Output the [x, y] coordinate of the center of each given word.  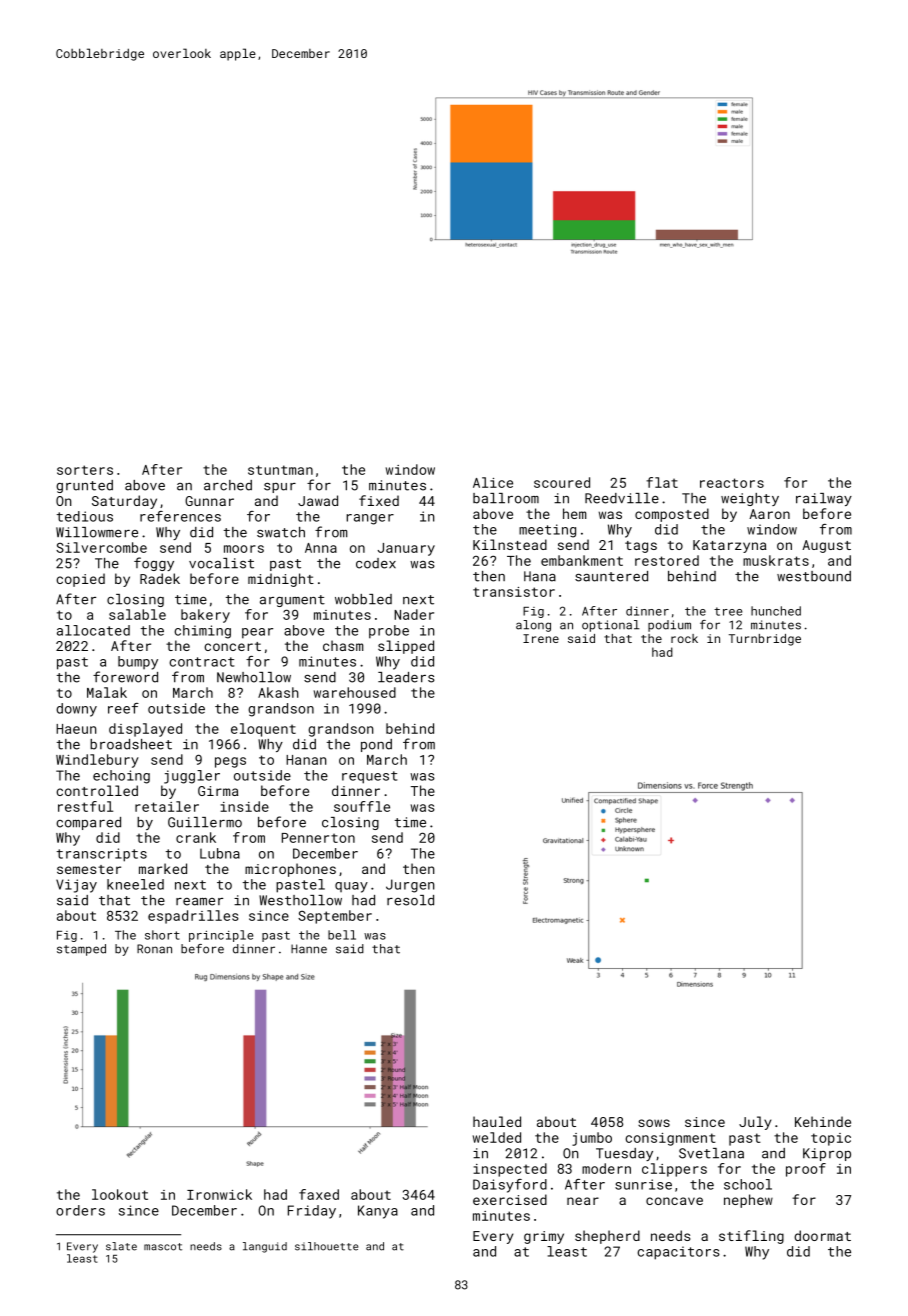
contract [201, 662]
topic [831, 1139]
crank [196, 837]
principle [221, 936]
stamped [81, 950]
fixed [379, 500]
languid [265, 1247]
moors [244, 549]
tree [728, 611]
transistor [514, 592]
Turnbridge [765, 640]
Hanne [309, 949]
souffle [362, 806]
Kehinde [823, 1121]
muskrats [776, 560]
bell [342, 935]
